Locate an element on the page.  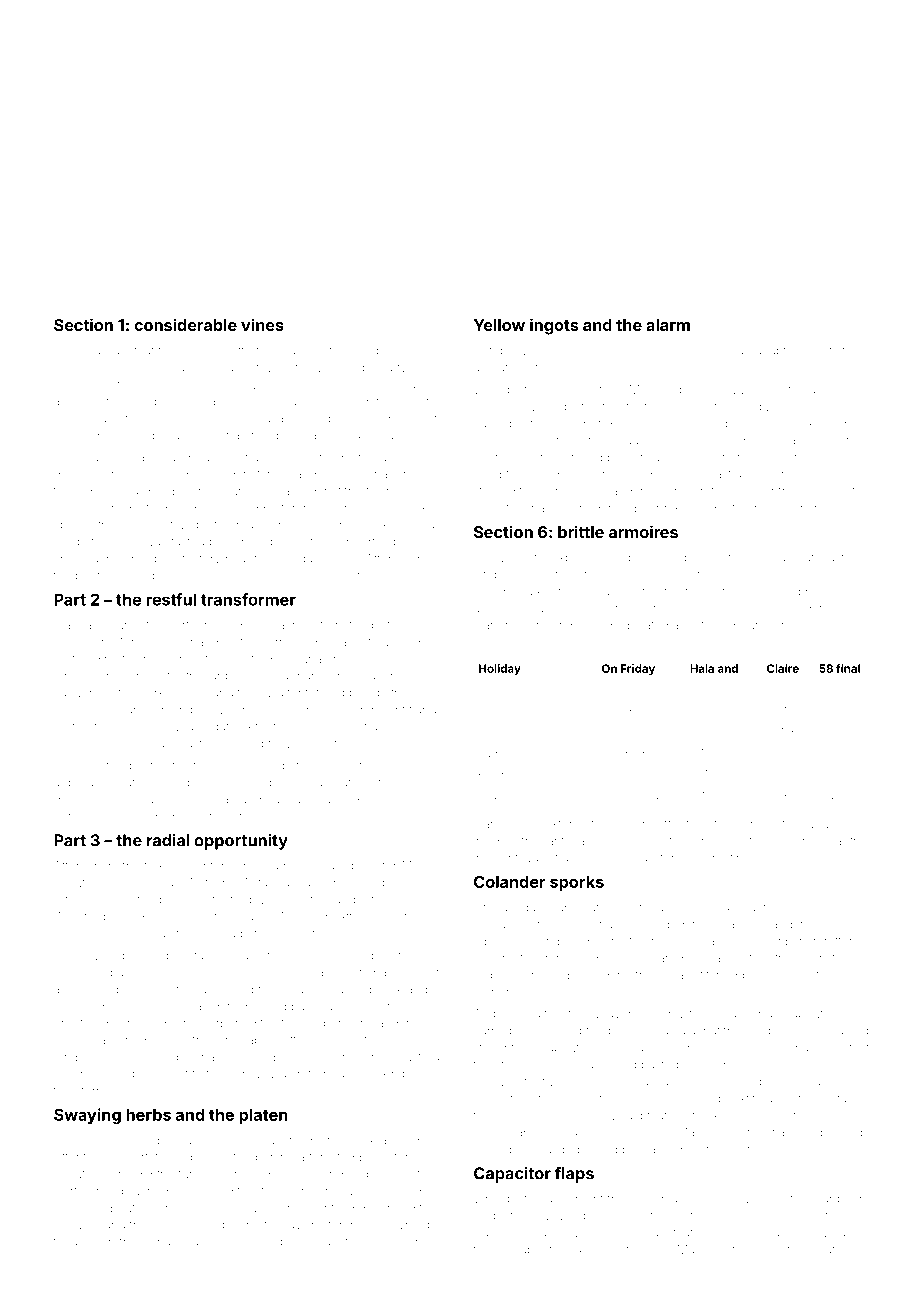
Yellow is located at coordinates (499, 325).
